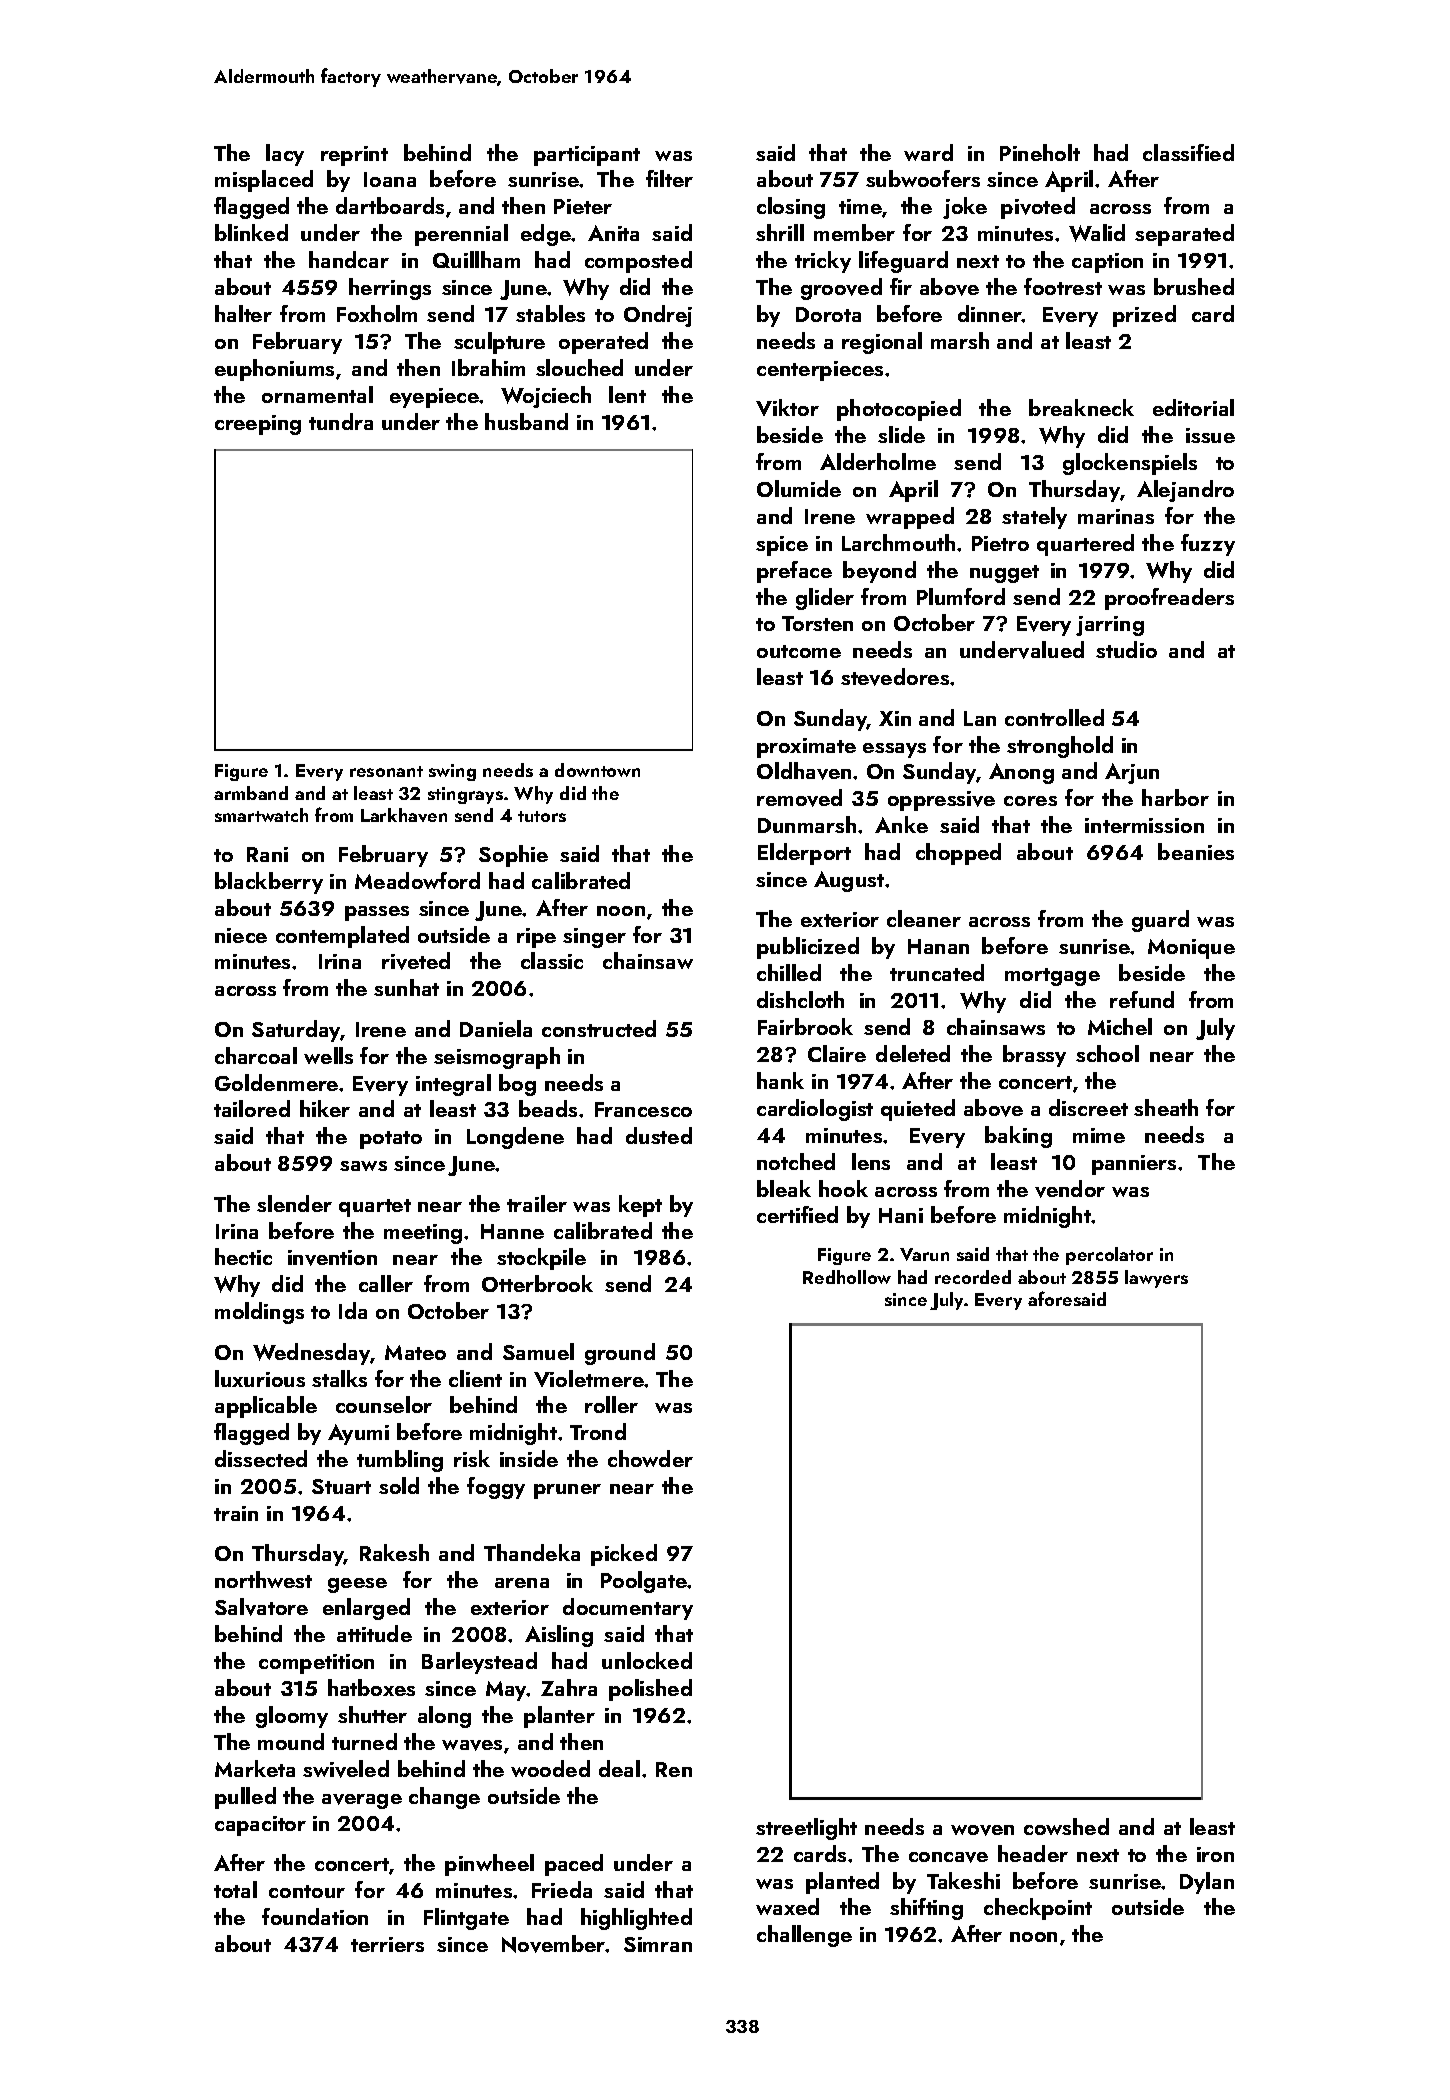 The height and width of the screenshot is (2100, 1450). I want to click on reprint, so click(354, 156).
